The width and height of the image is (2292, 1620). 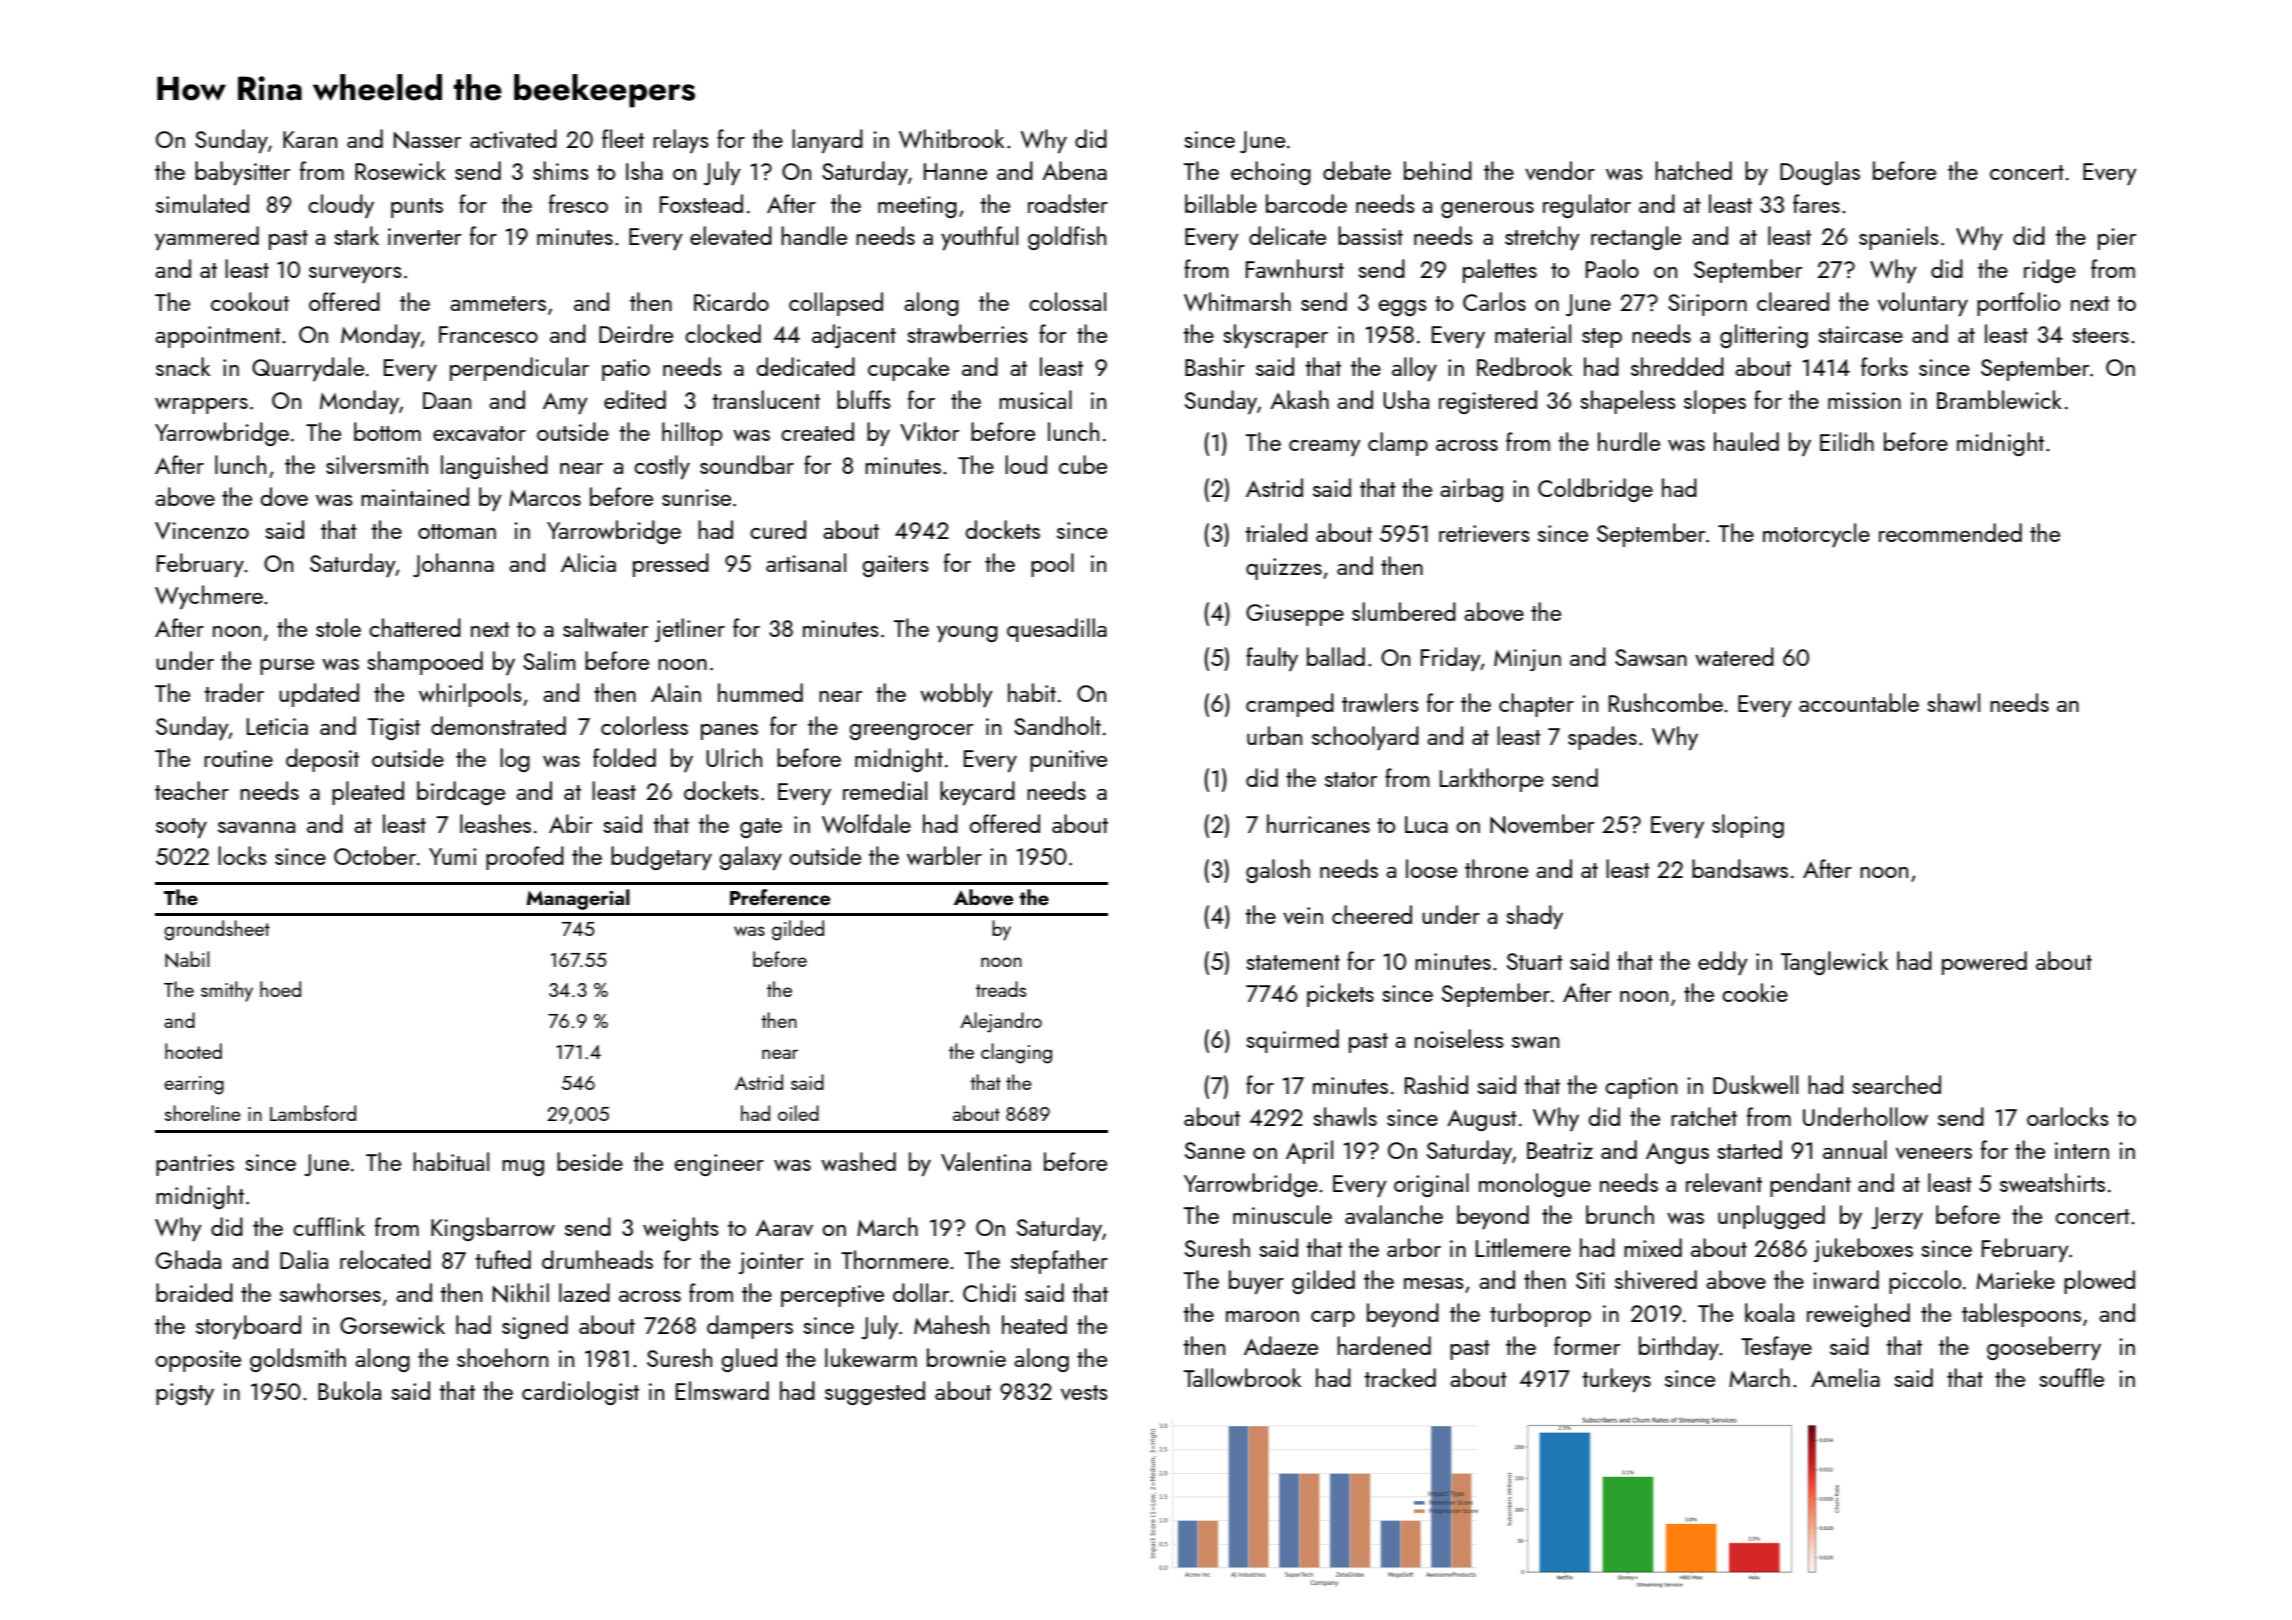 What do you see at coordinates (2117, 239) in the image?
I see `pier` at bounding box center [2117, 239].
